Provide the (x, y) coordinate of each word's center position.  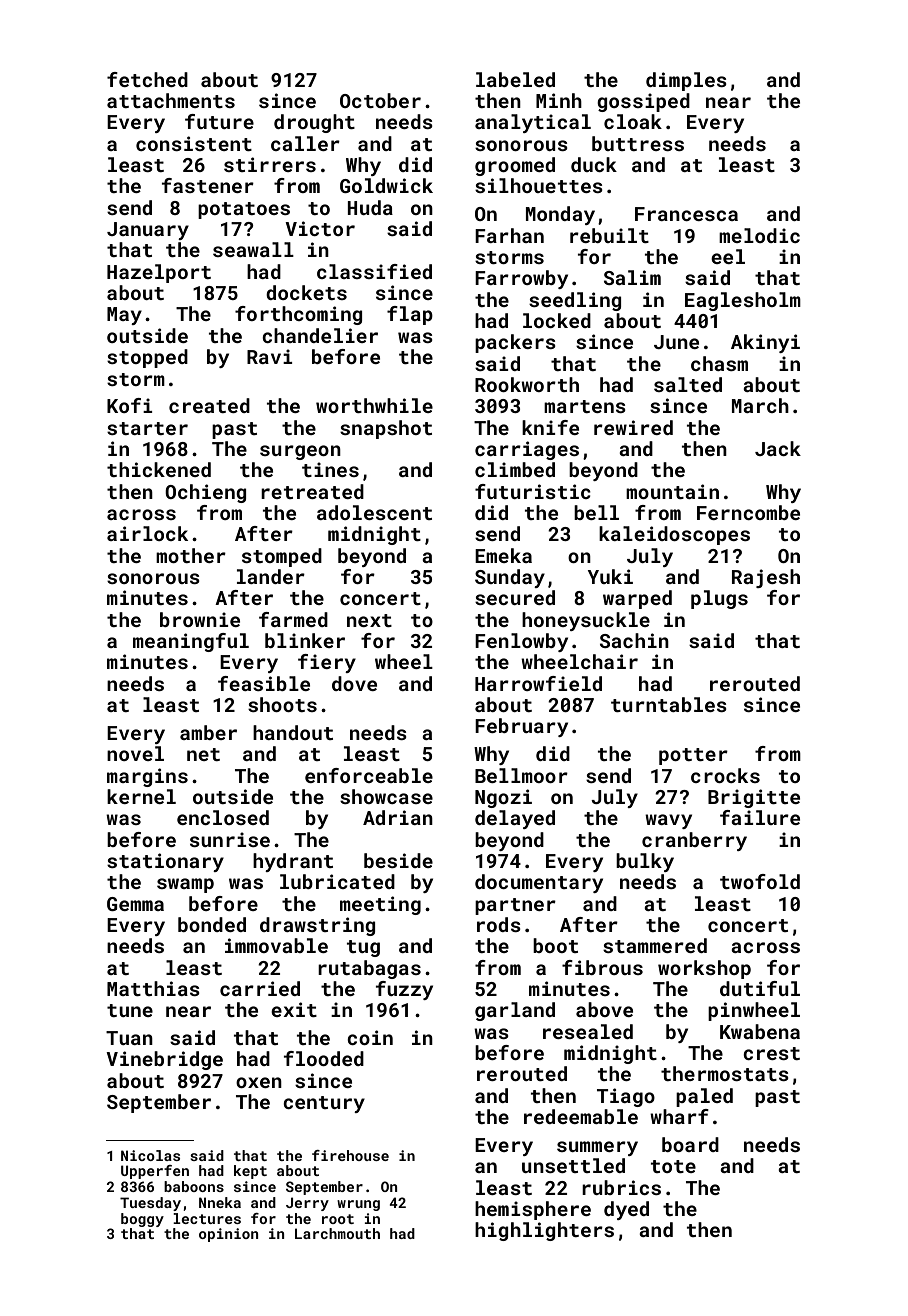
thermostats (725, 1073)
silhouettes (539, 185)
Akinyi (765, 343)
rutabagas (369, 969)
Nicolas (150, 1155)
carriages (527, 450)
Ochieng (205, 493)
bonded (212, 924)
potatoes (244, 210)
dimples (686, 81)
